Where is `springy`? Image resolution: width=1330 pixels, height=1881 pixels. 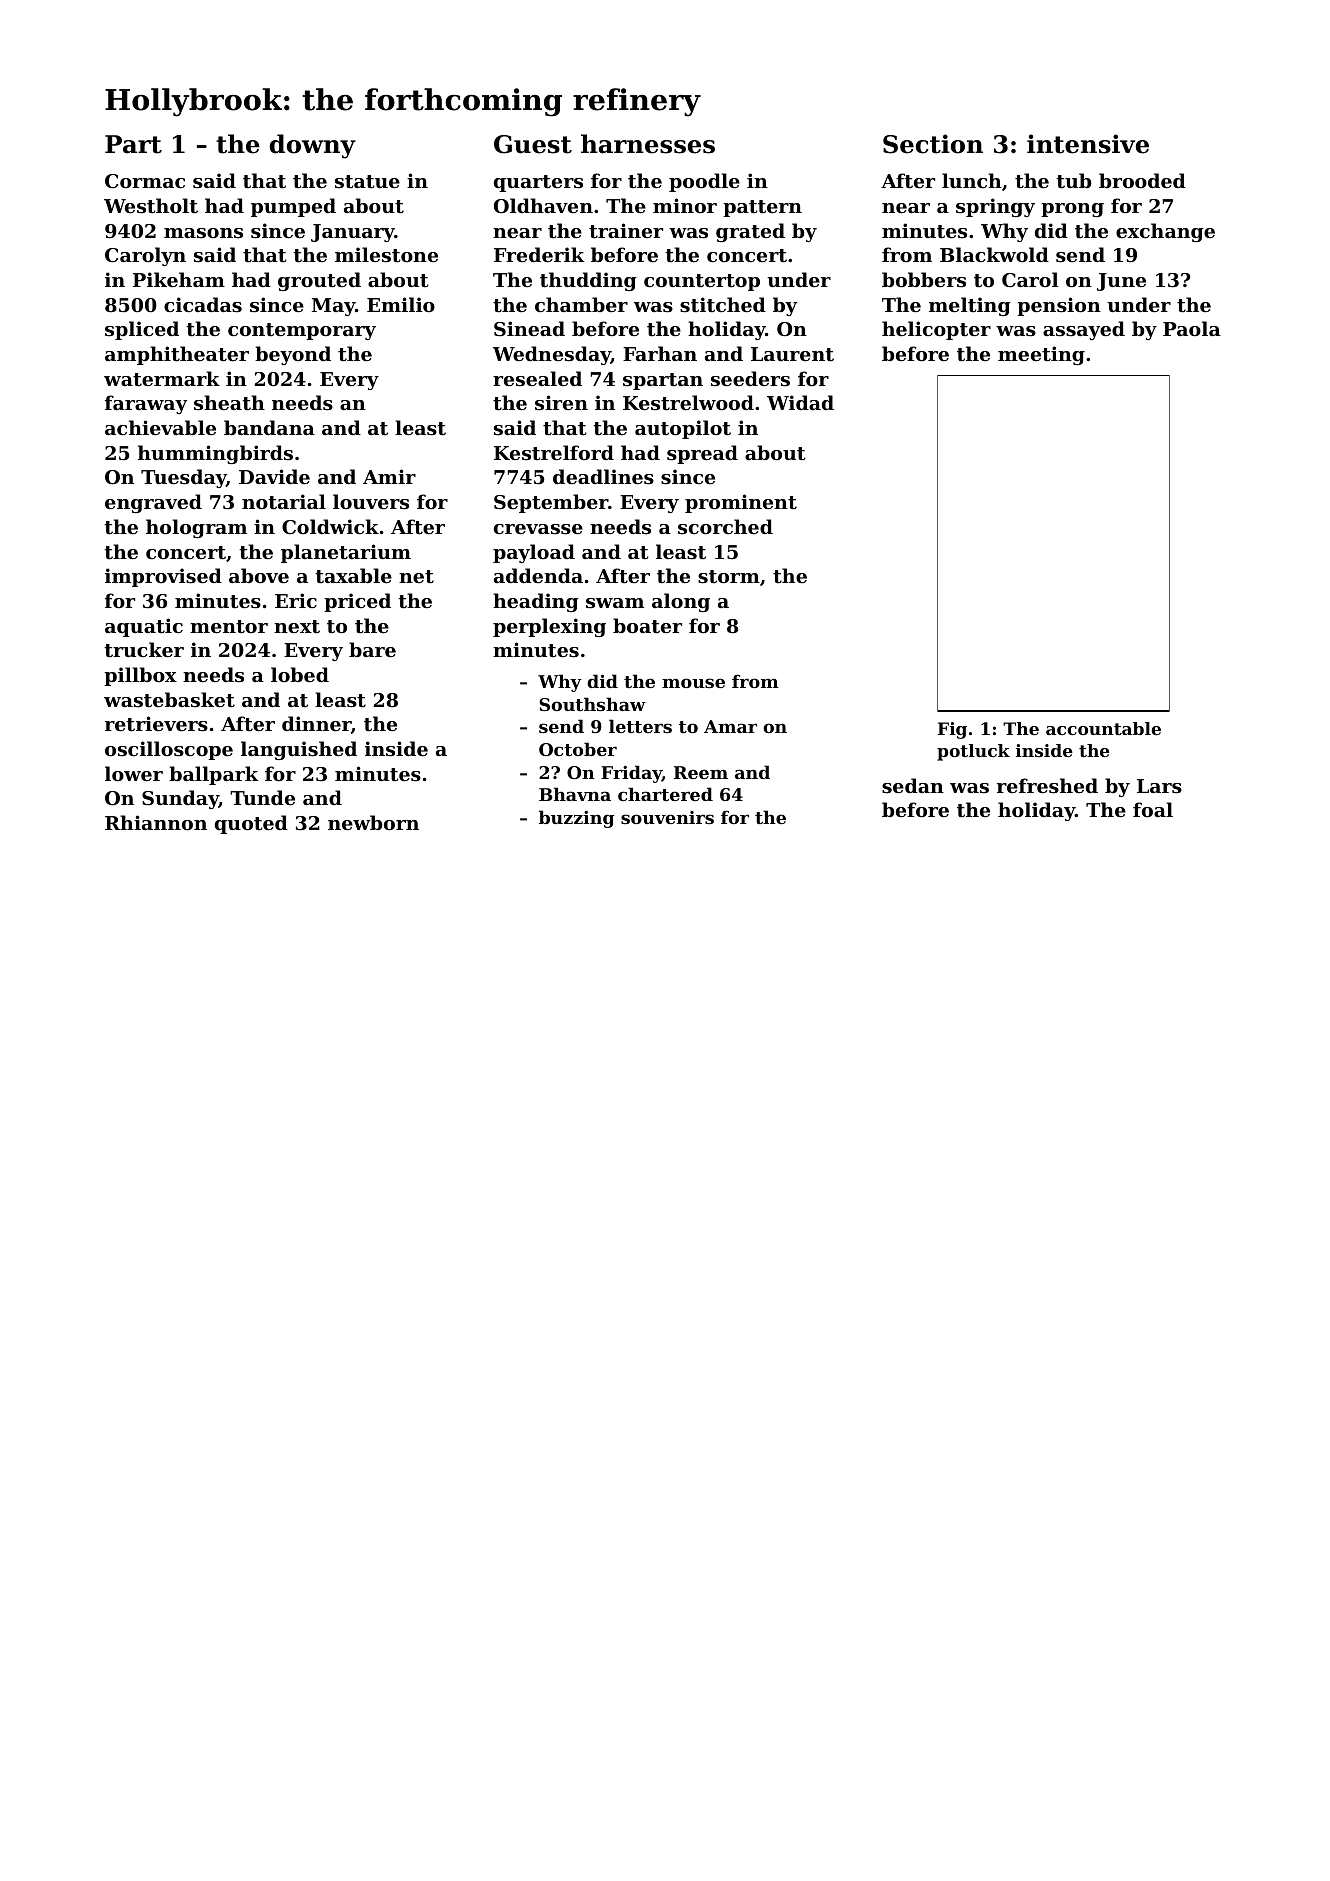
springy is located at coordinates (995, 207).
